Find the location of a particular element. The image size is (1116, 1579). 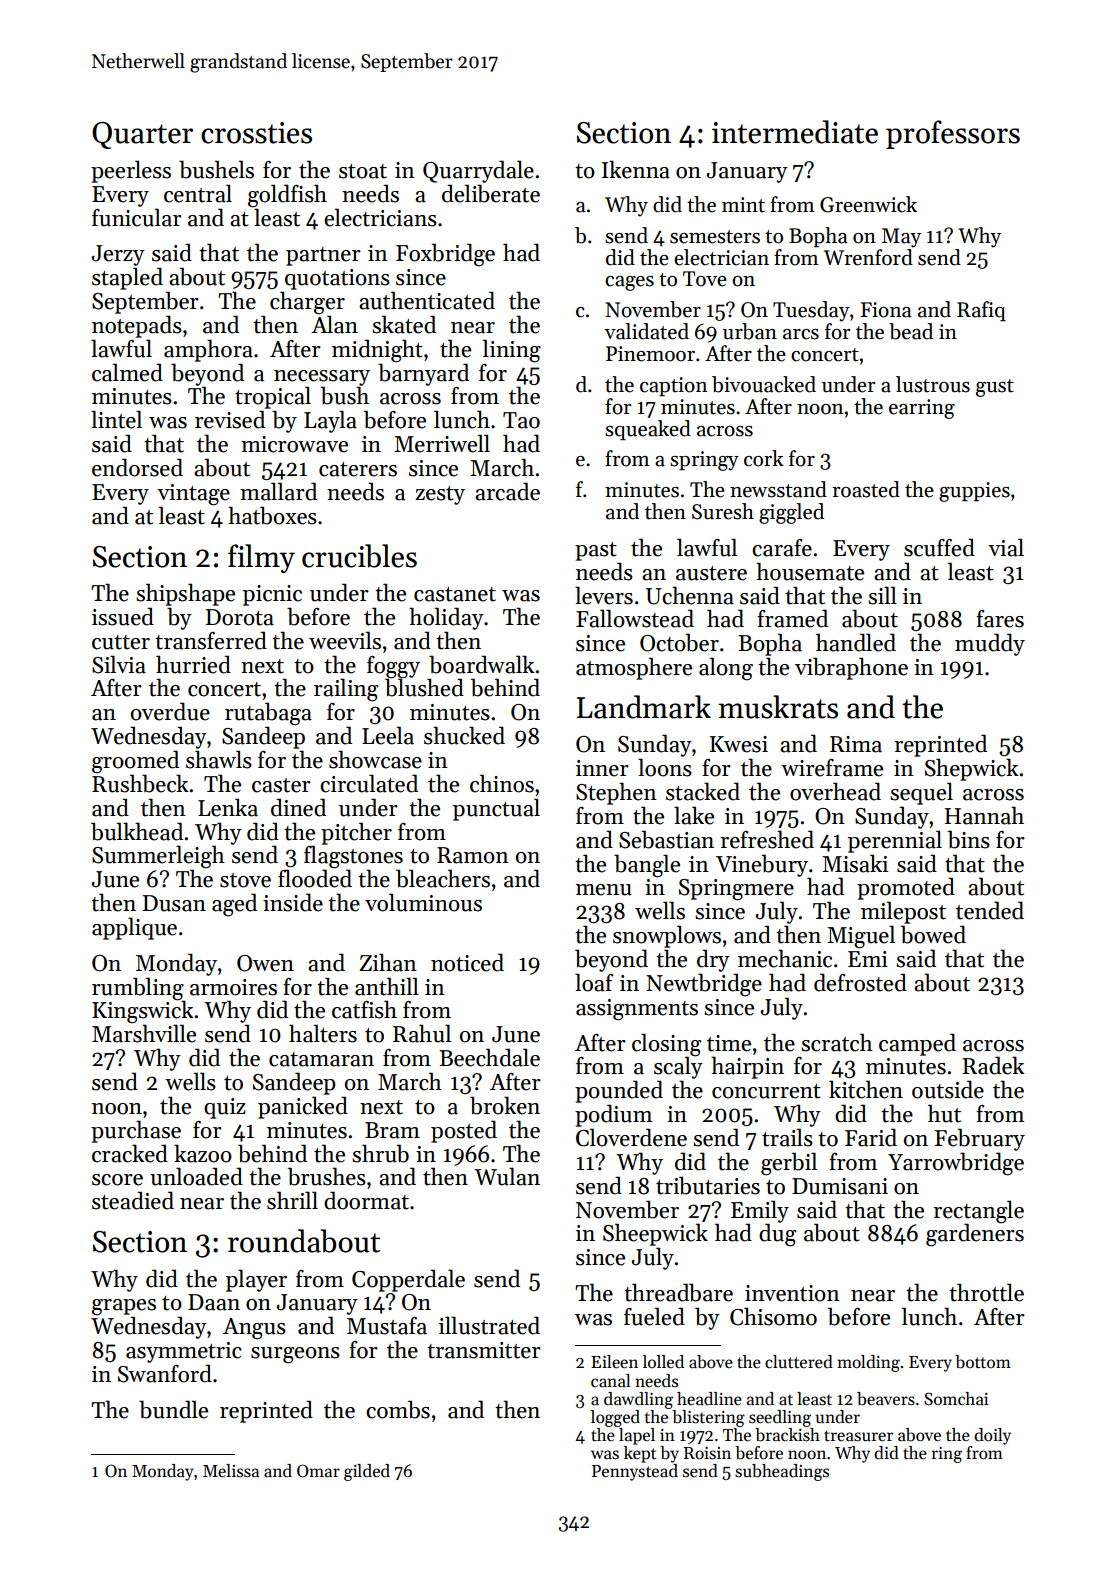

February is located at coordinates (980, 1139).
